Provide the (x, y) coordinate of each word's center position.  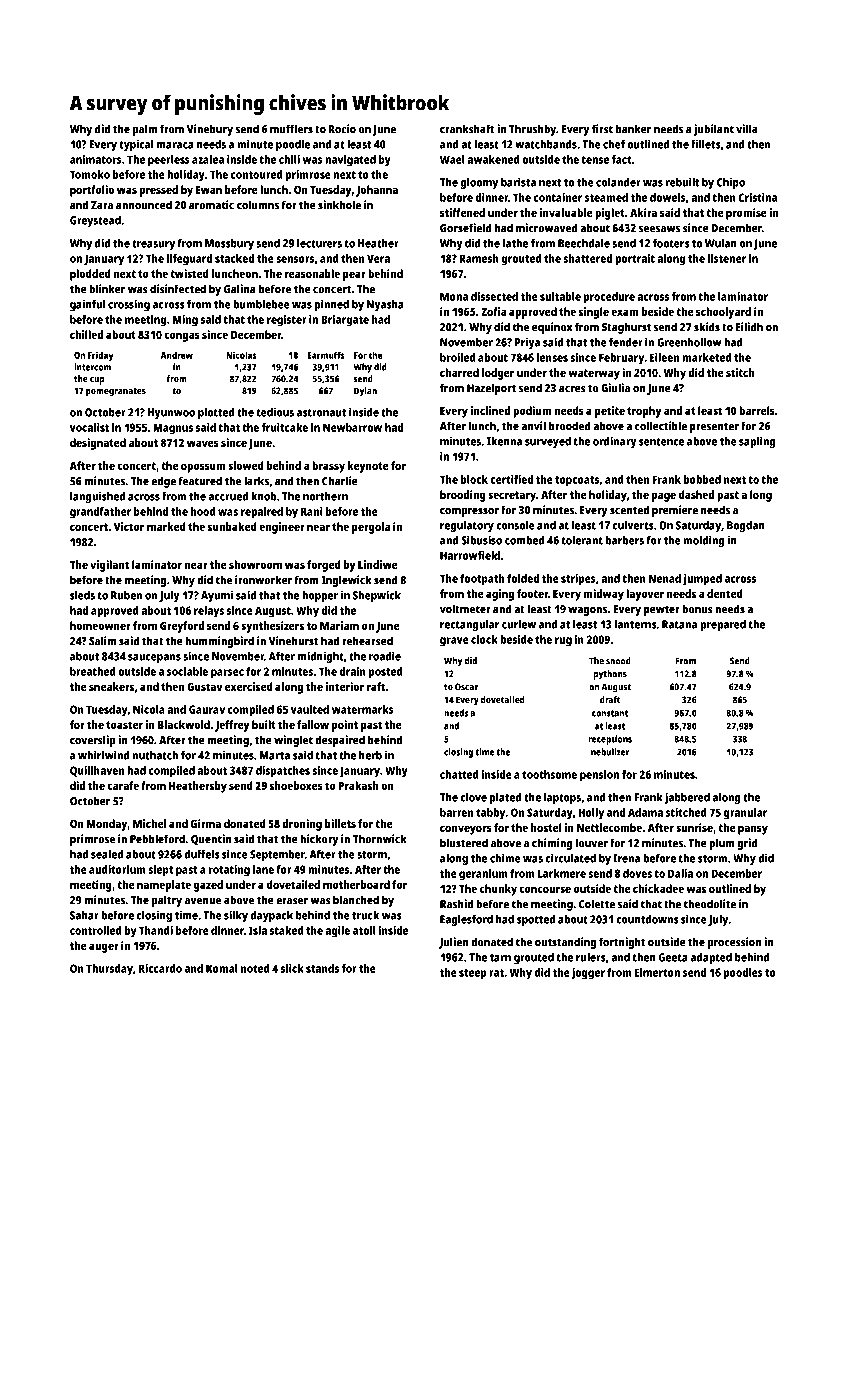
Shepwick (377, 596)
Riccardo (160, 968)
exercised (249, 686)
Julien (453, 943)
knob (263, 496)
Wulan (721, 243)
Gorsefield (466, 228)
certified (511, 479)
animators (96, 159)
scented (629, 510)
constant (610, 713)
